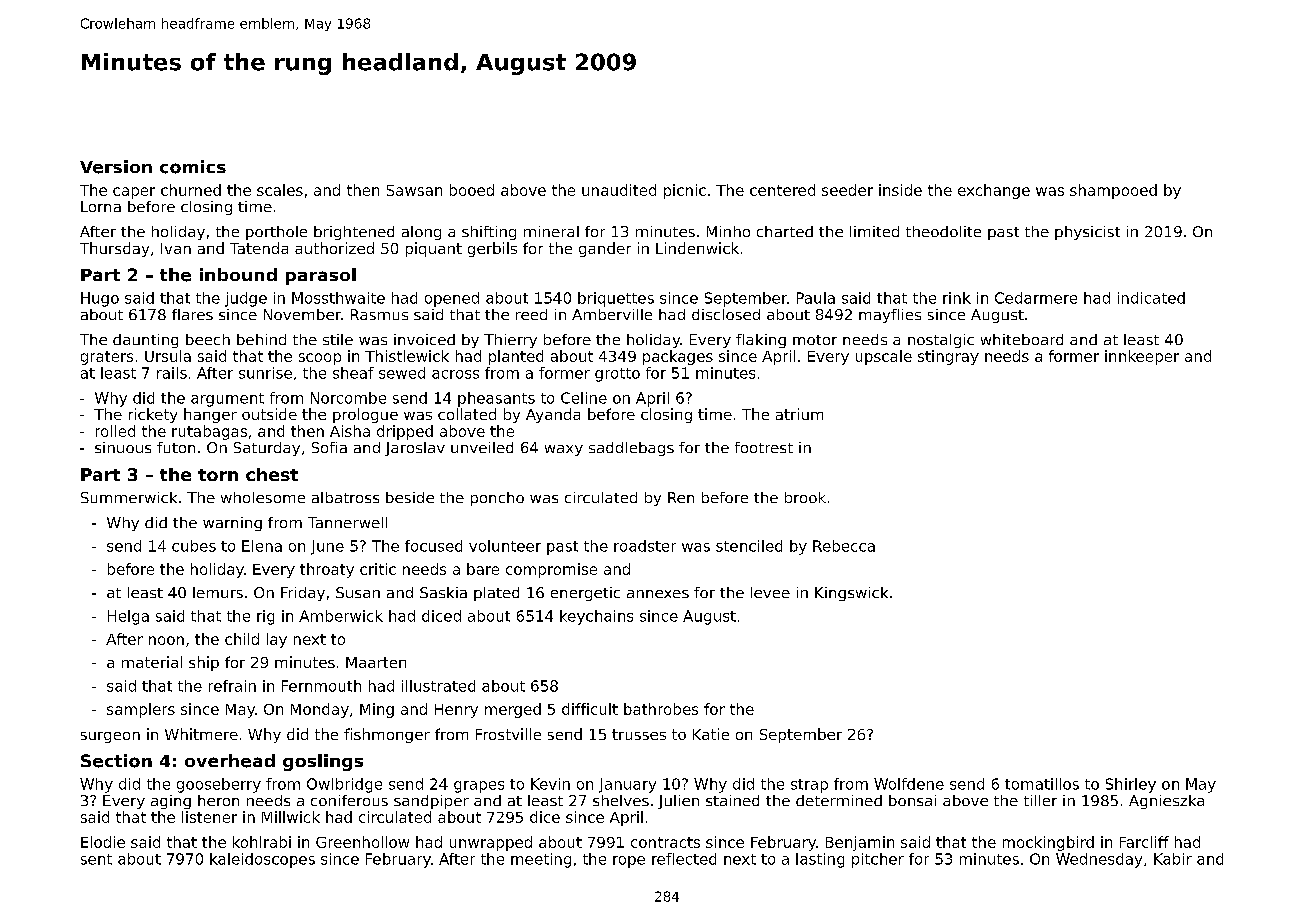 This page has width=1308, height=924. Describe the element at coordinates (1022, 339) in the page. I see `whiteboard` at that location.
